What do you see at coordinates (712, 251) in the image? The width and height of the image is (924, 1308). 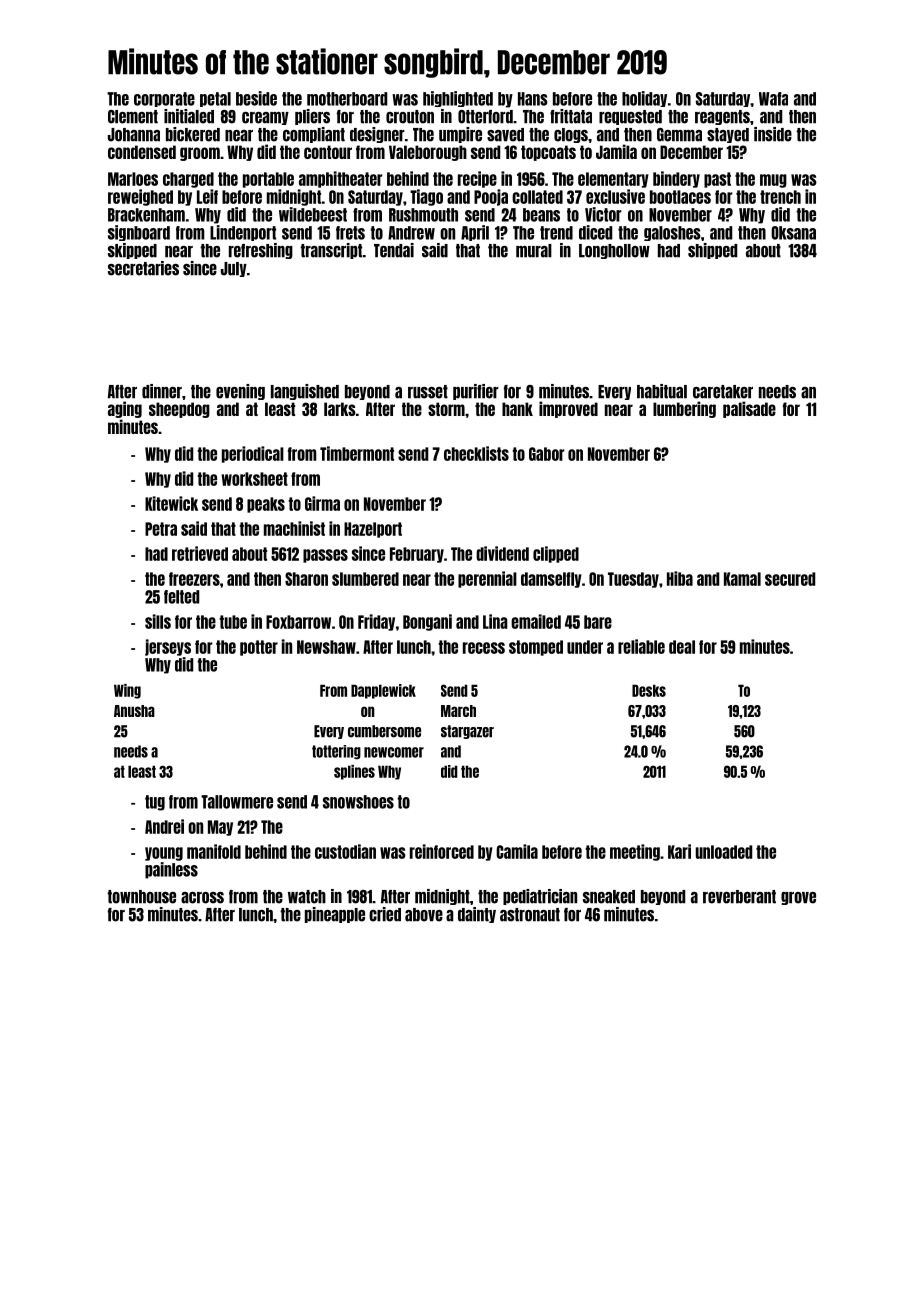 I see `shipped` at bounding box center [712, 251].
